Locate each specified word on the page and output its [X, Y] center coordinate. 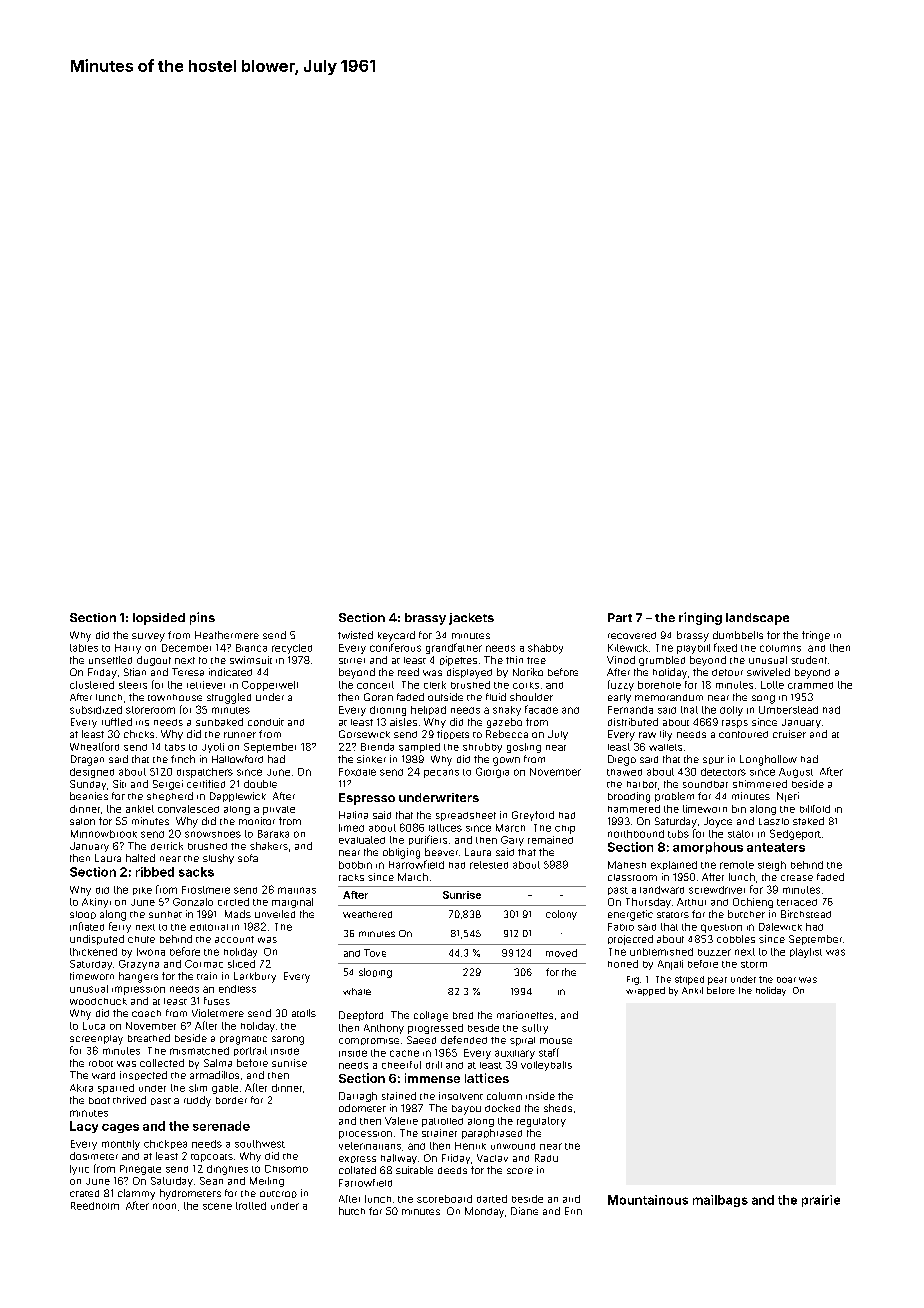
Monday [484, 1212]
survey [148, 637]
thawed [624, 772]
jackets [471, 619]
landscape [757, 619]
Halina [353, 815]
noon [164, 1206]
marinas [297, 890]
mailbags [720, 1201]
